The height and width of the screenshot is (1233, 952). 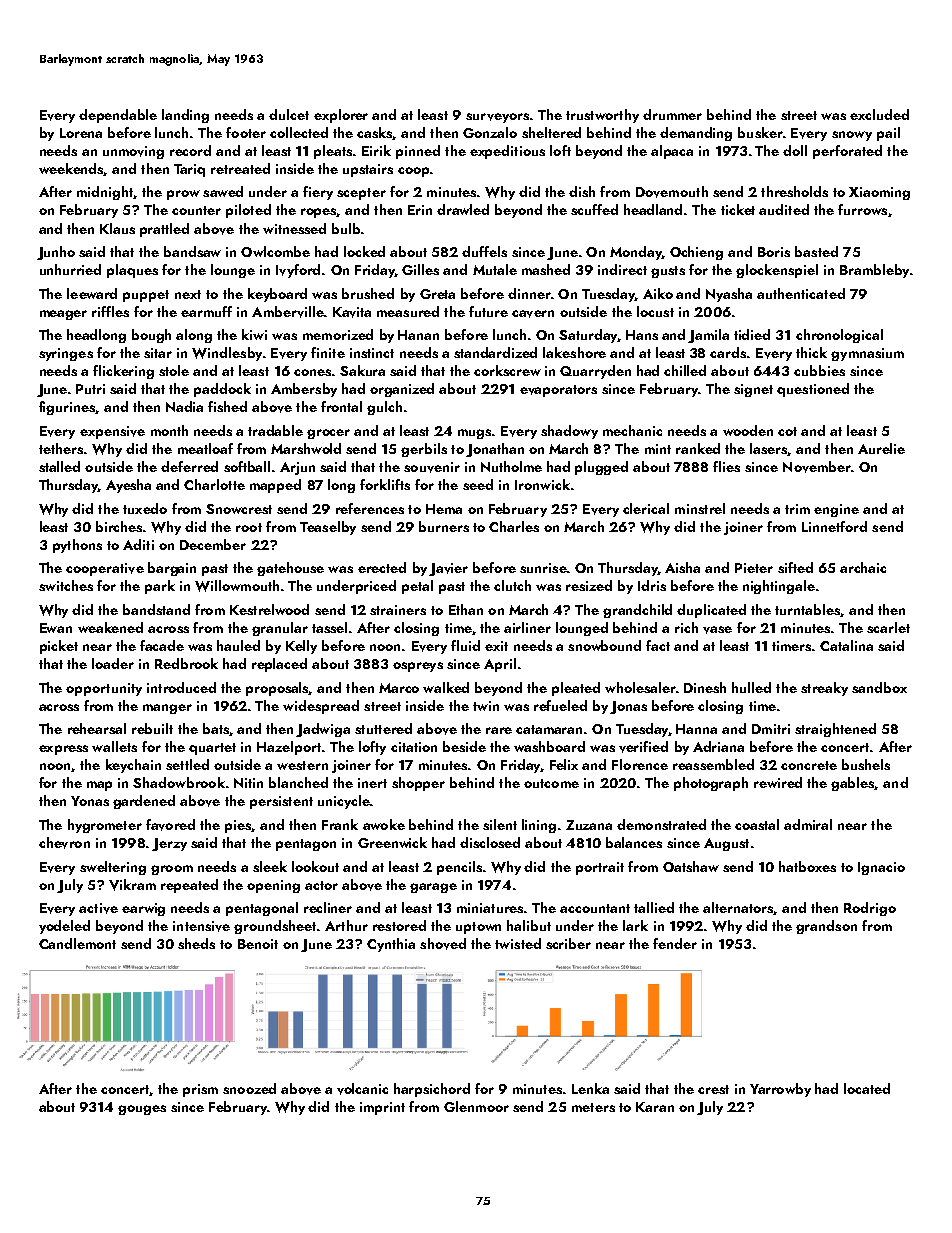 I want to click on erected, so click(x=382, y=567).
